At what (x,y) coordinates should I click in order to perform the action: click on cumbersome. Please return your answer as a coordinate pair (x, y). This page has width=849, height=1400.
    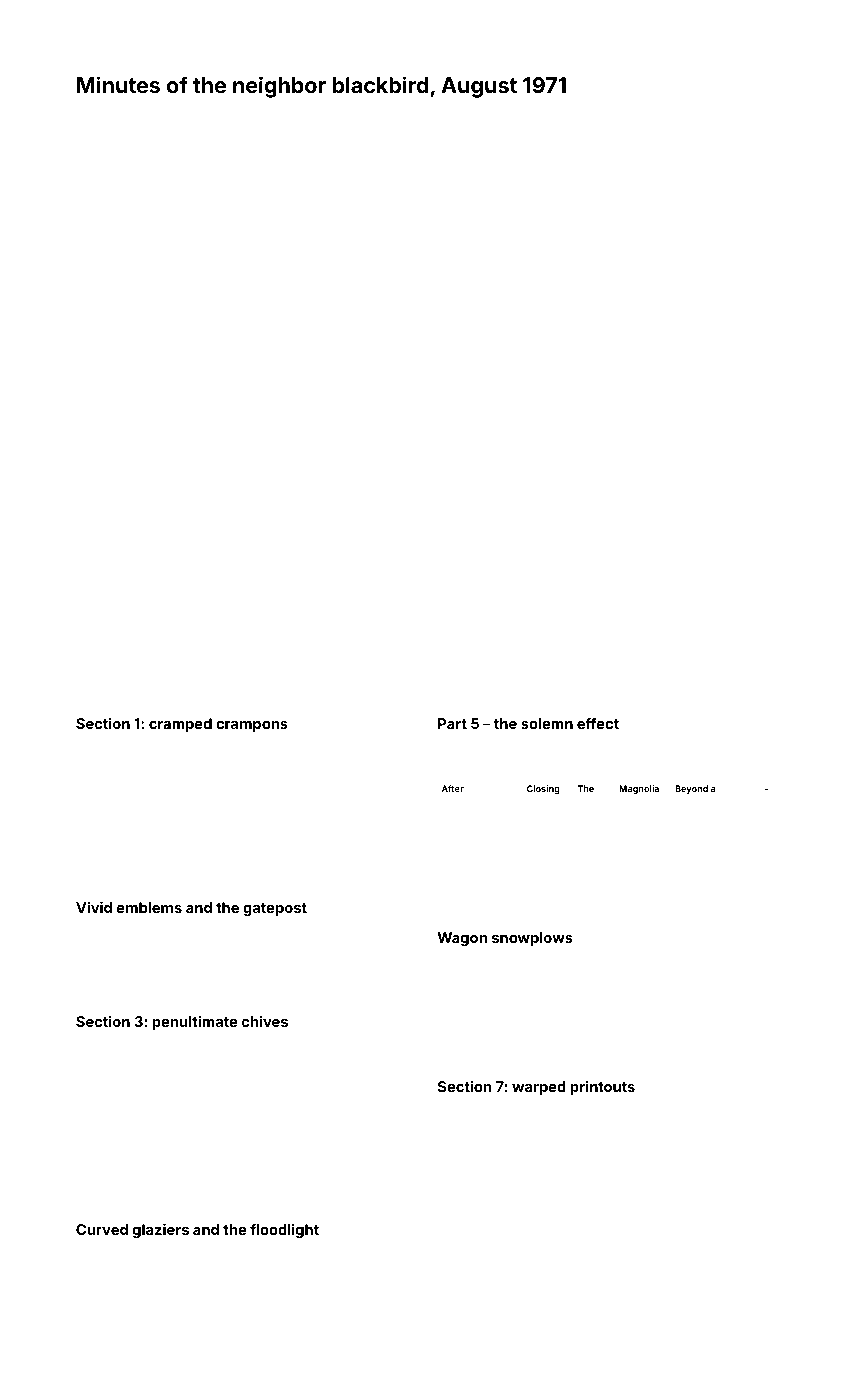
    Looking at the image, I should click on (107, 1122).
